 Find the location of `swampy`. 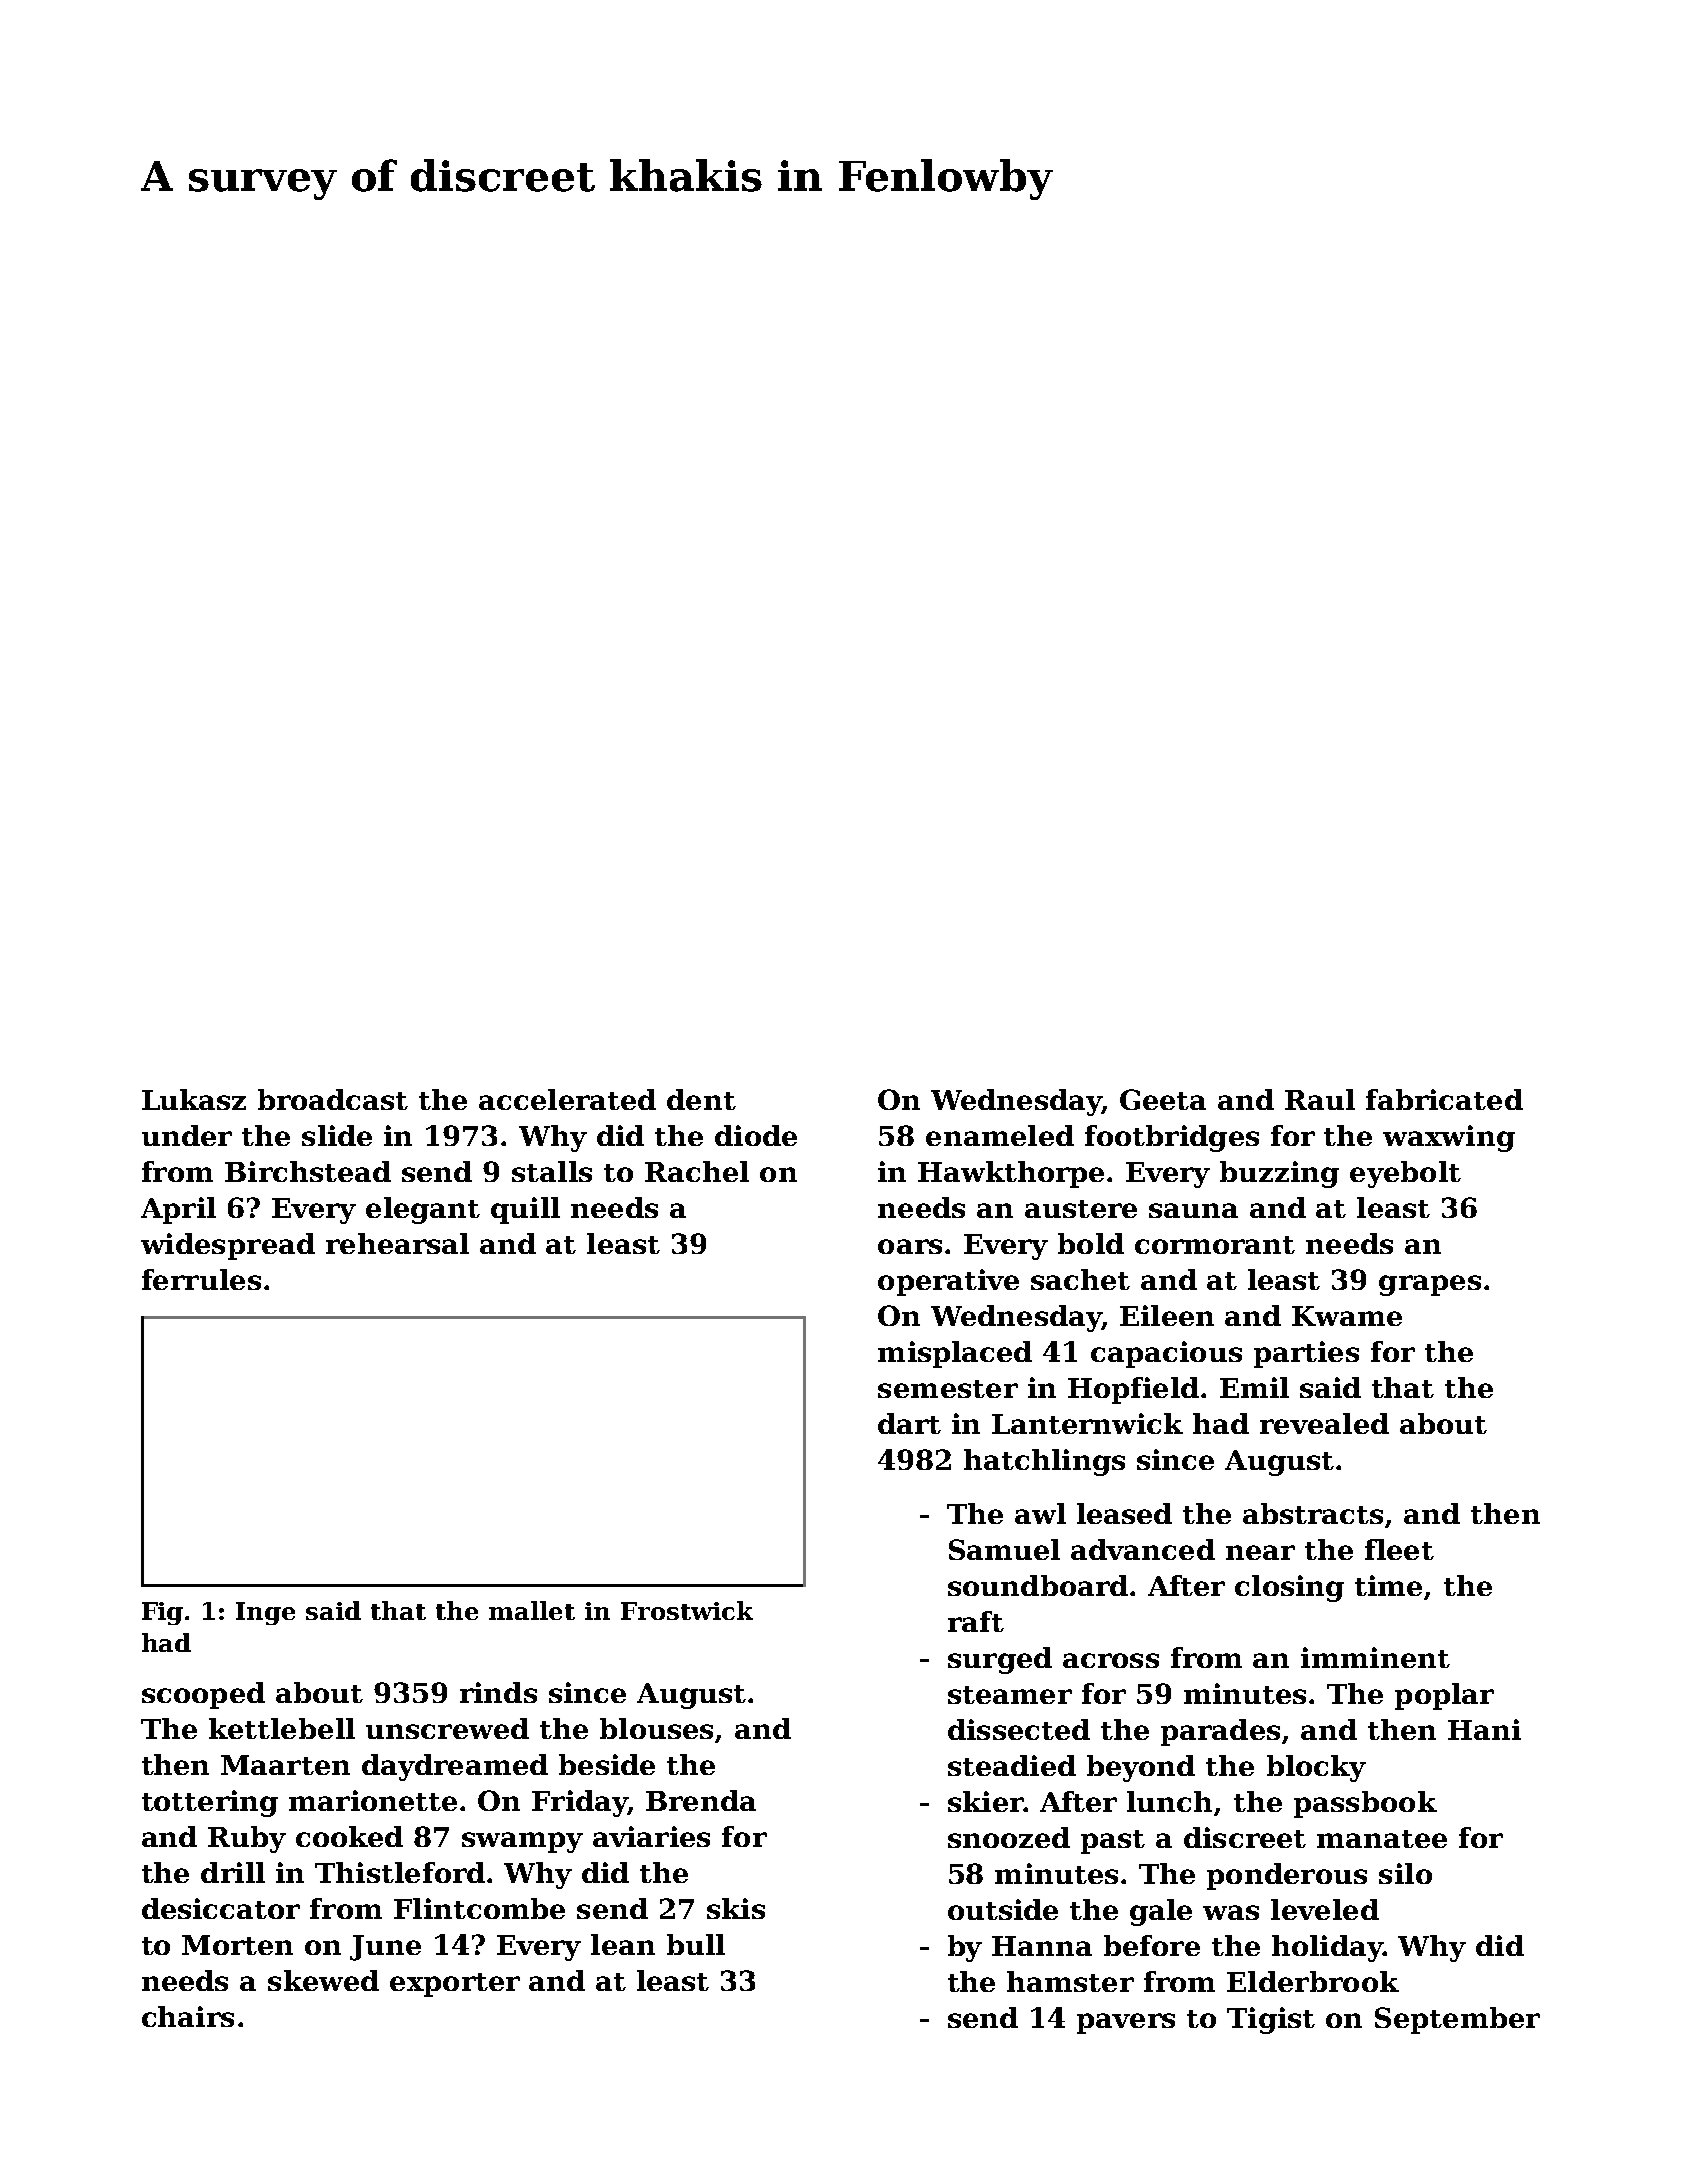

swampy is located at coordinates (522, 1842).
